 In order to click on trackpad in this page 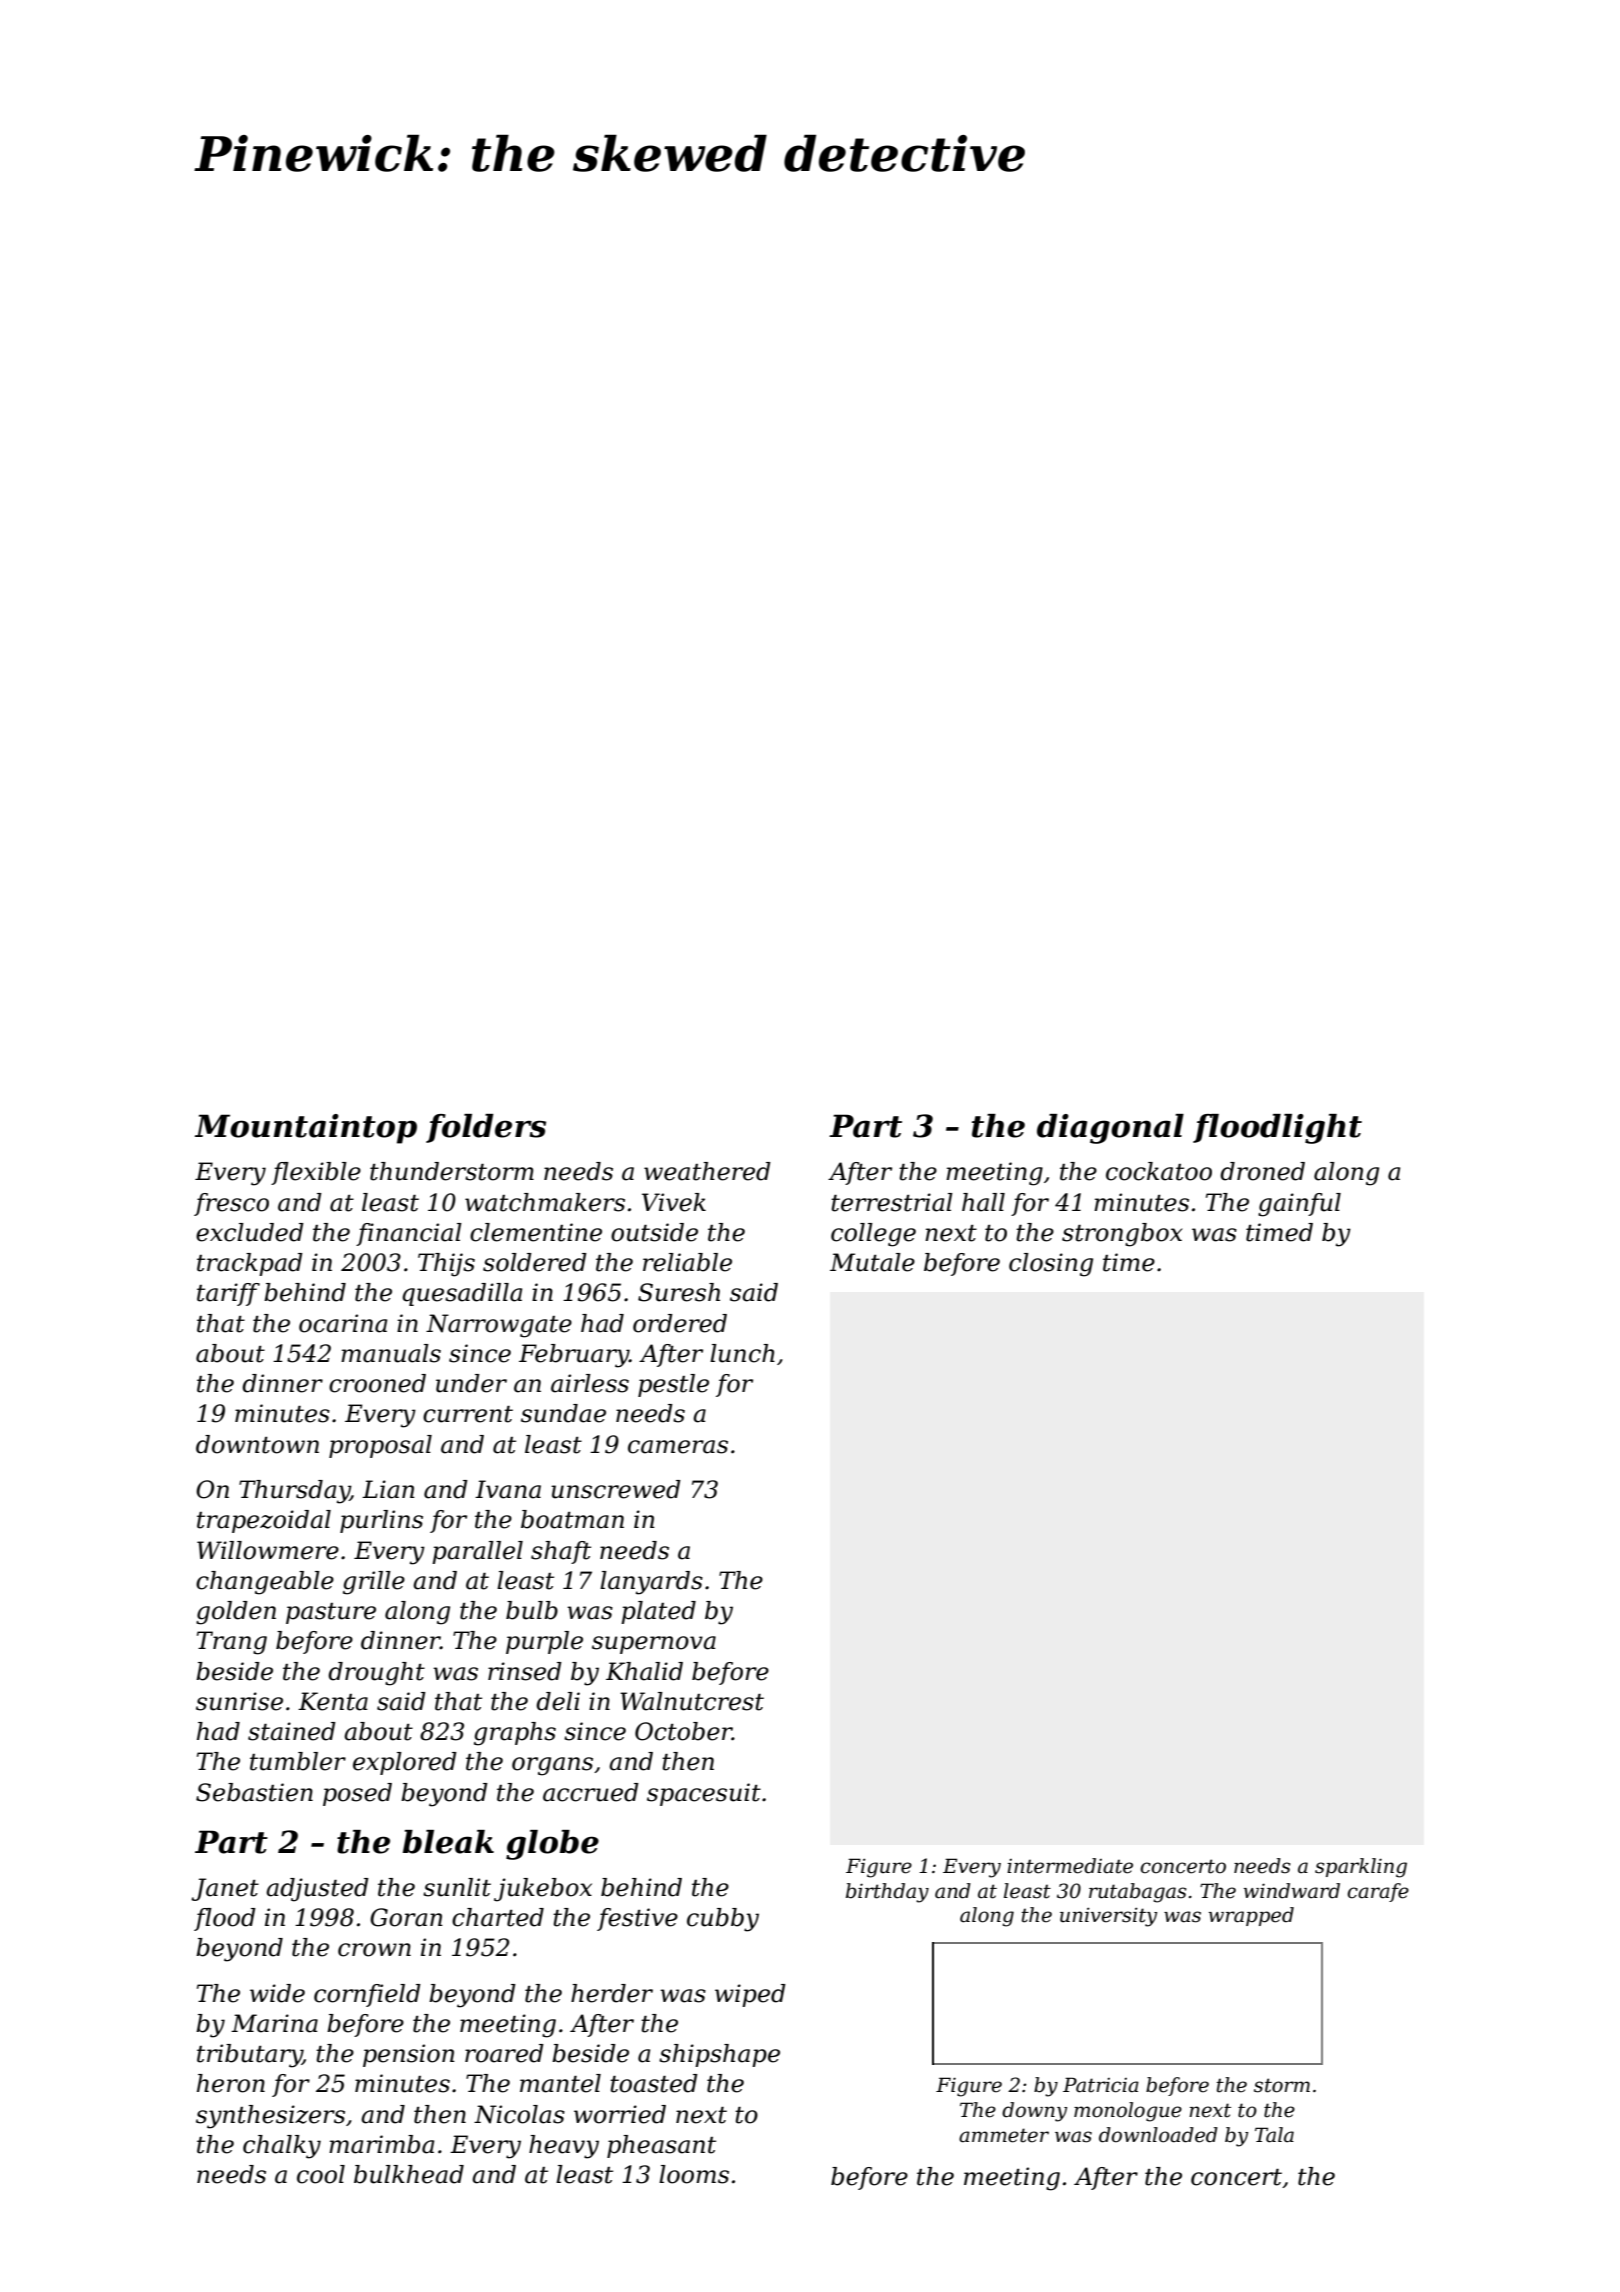, I will do `click(250, 1264)`.
